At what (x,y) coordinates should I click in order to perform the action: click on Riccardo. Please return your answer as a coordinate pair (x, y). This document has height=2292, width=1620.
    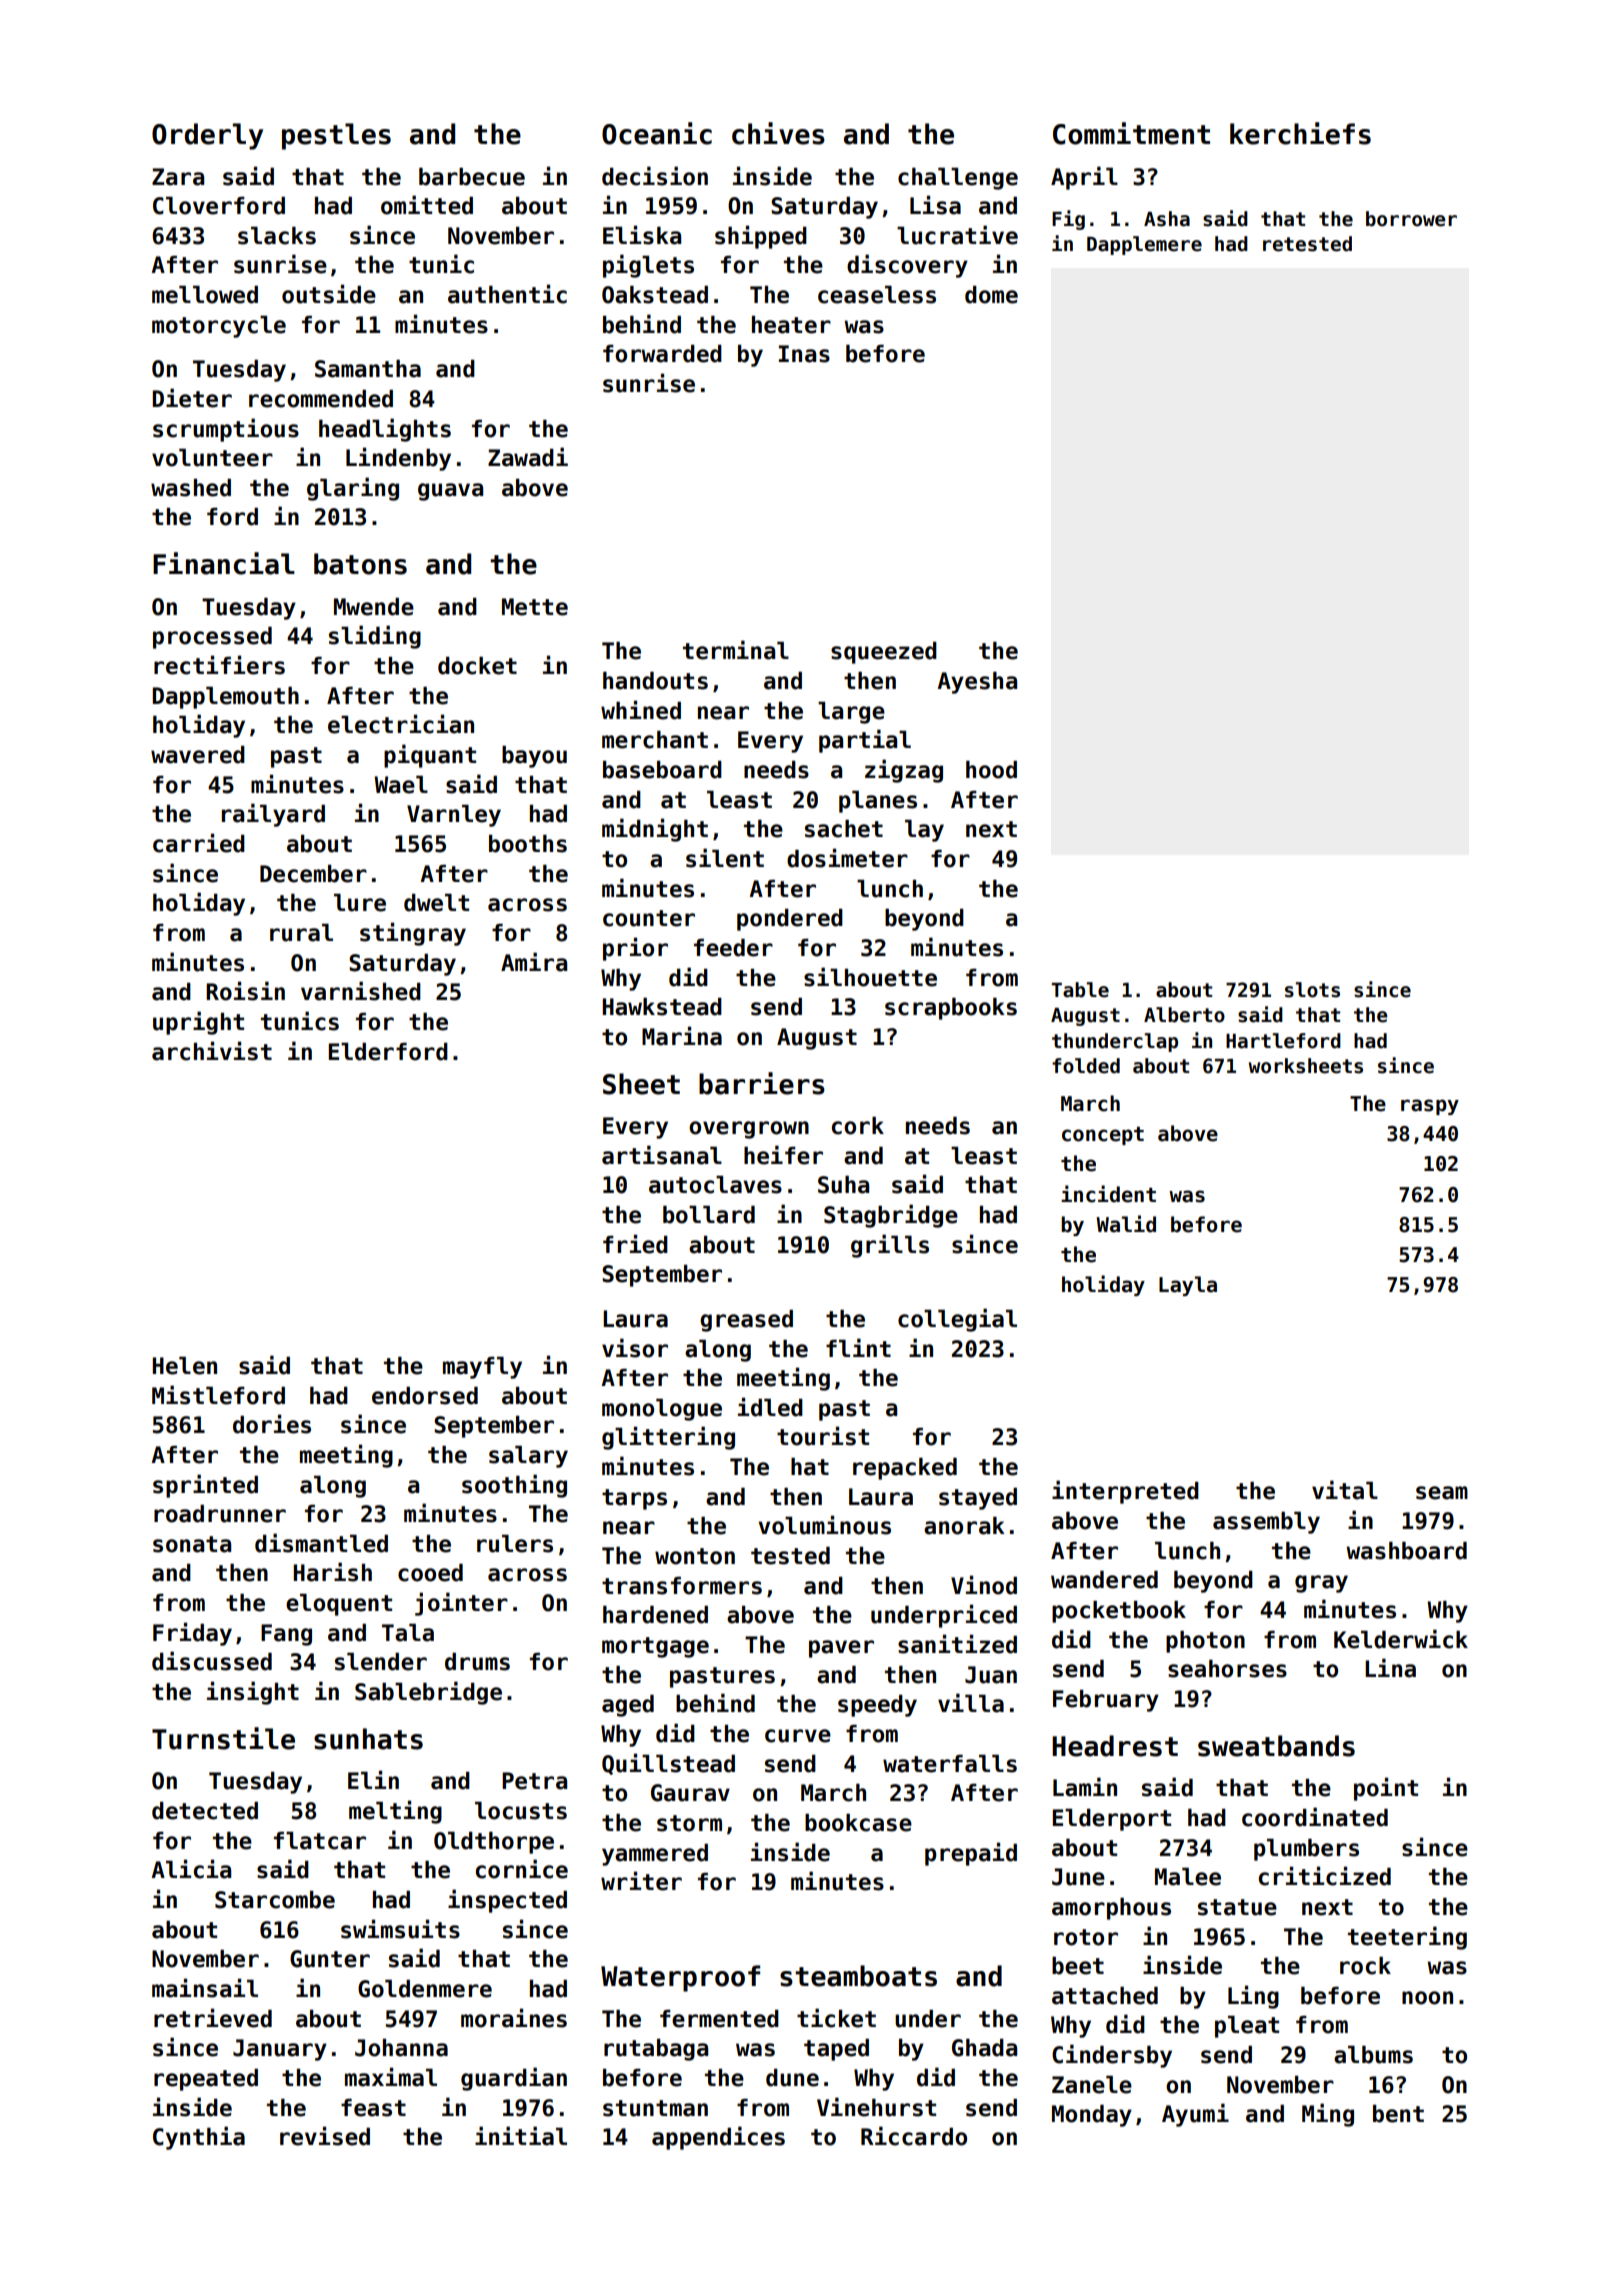
    Looking at the image, I should click on (914, 2136).
